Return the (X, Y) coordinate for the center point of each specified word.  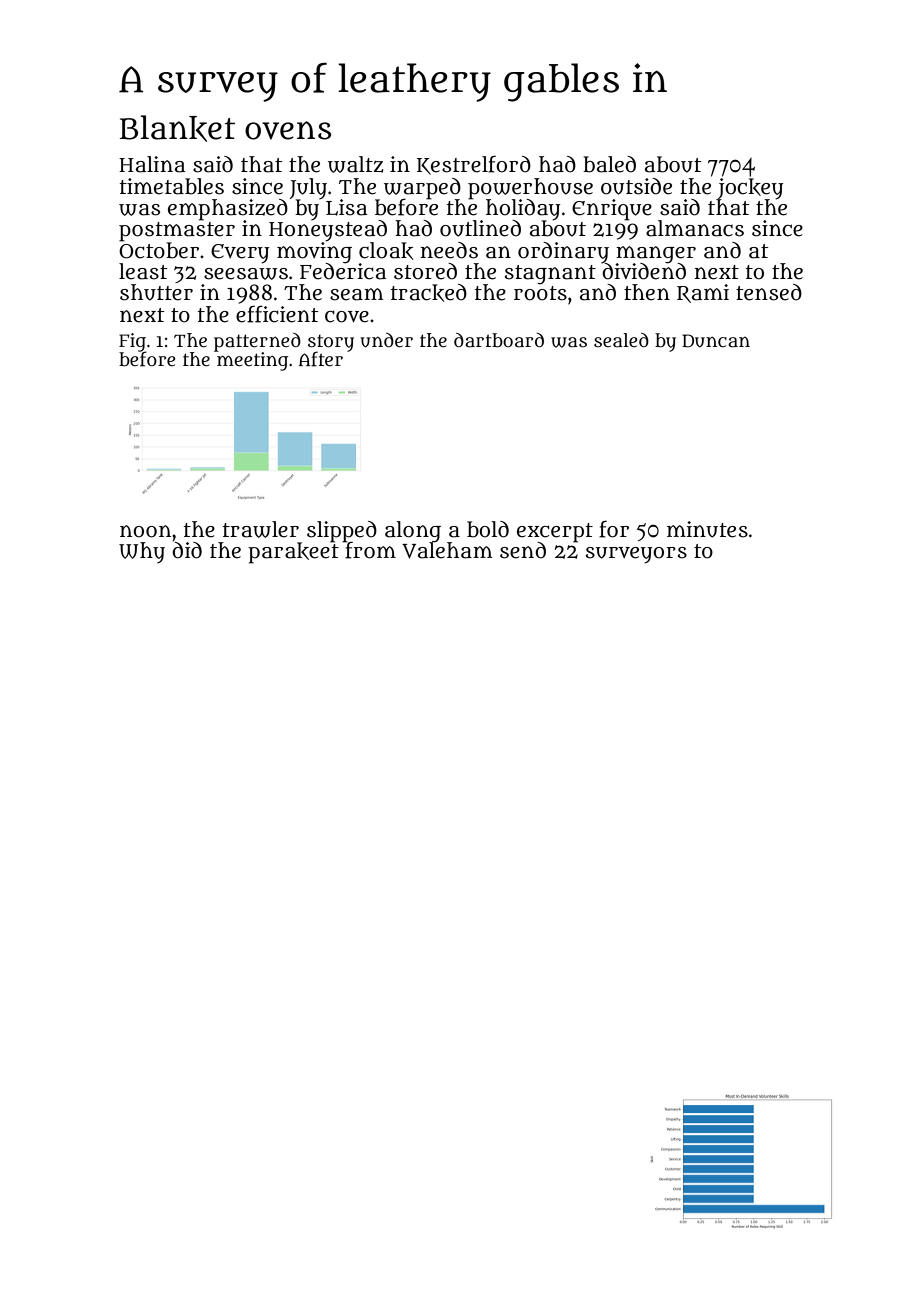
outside (636, 186)
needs (449, 250)
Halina (152, 164)
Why (142, 553)
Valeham (447, 550)
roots (540, 293)
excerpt (555, 532)
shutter (156, 292)
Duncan (716, 341)
